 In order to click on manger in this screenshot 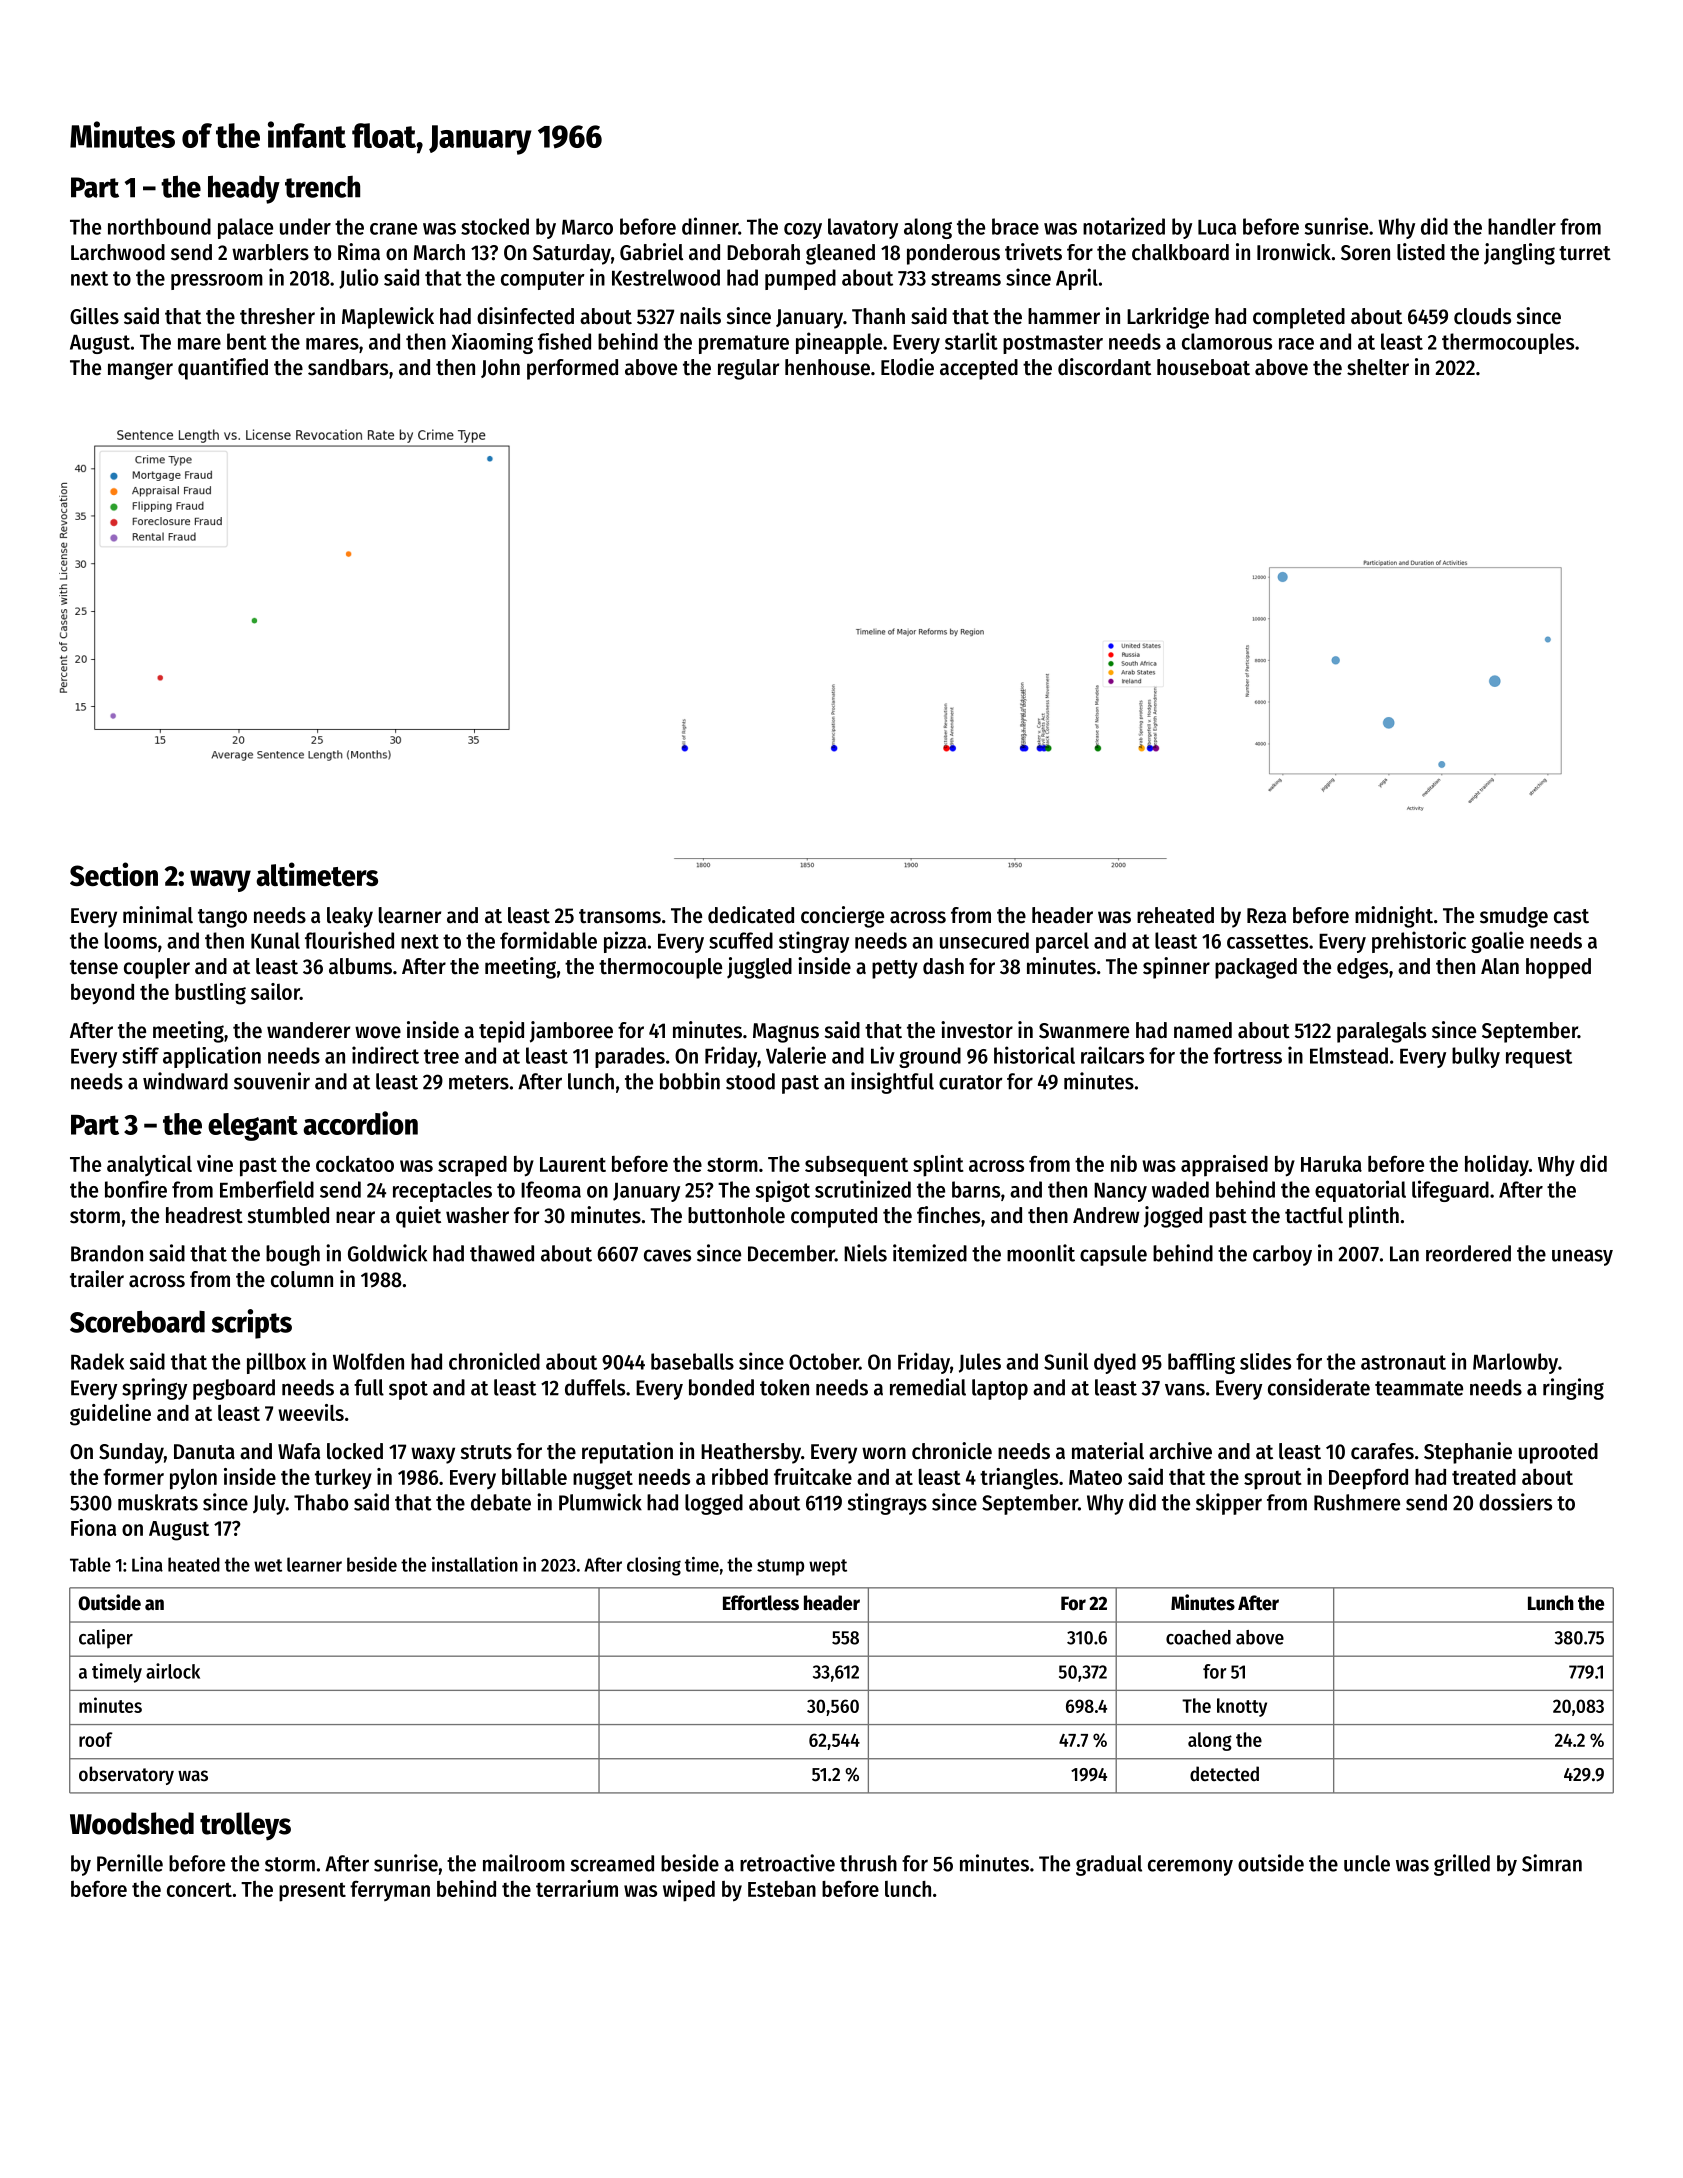, I will do `click(140, 371)`.
